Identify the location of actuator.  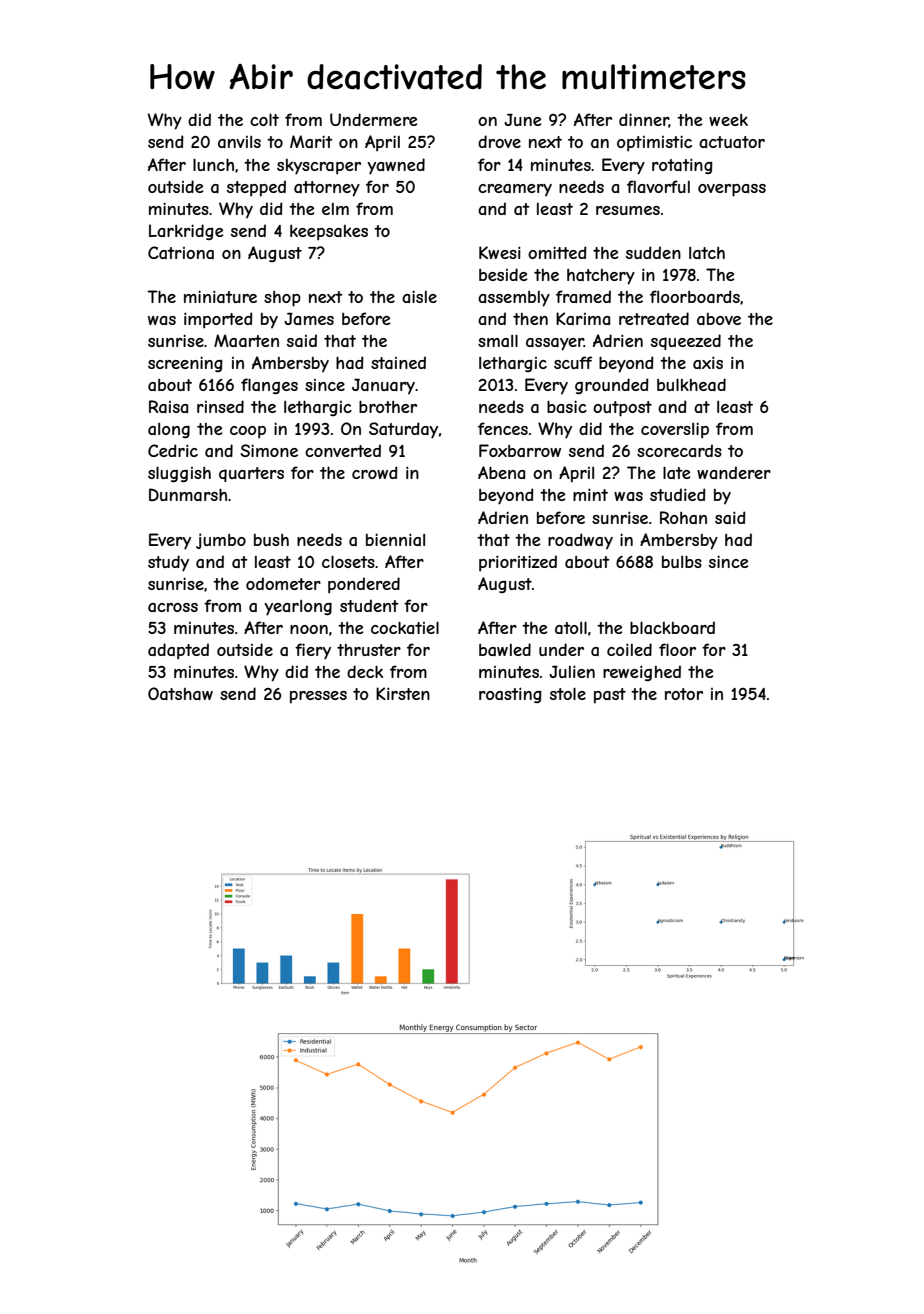
(732, 142).
